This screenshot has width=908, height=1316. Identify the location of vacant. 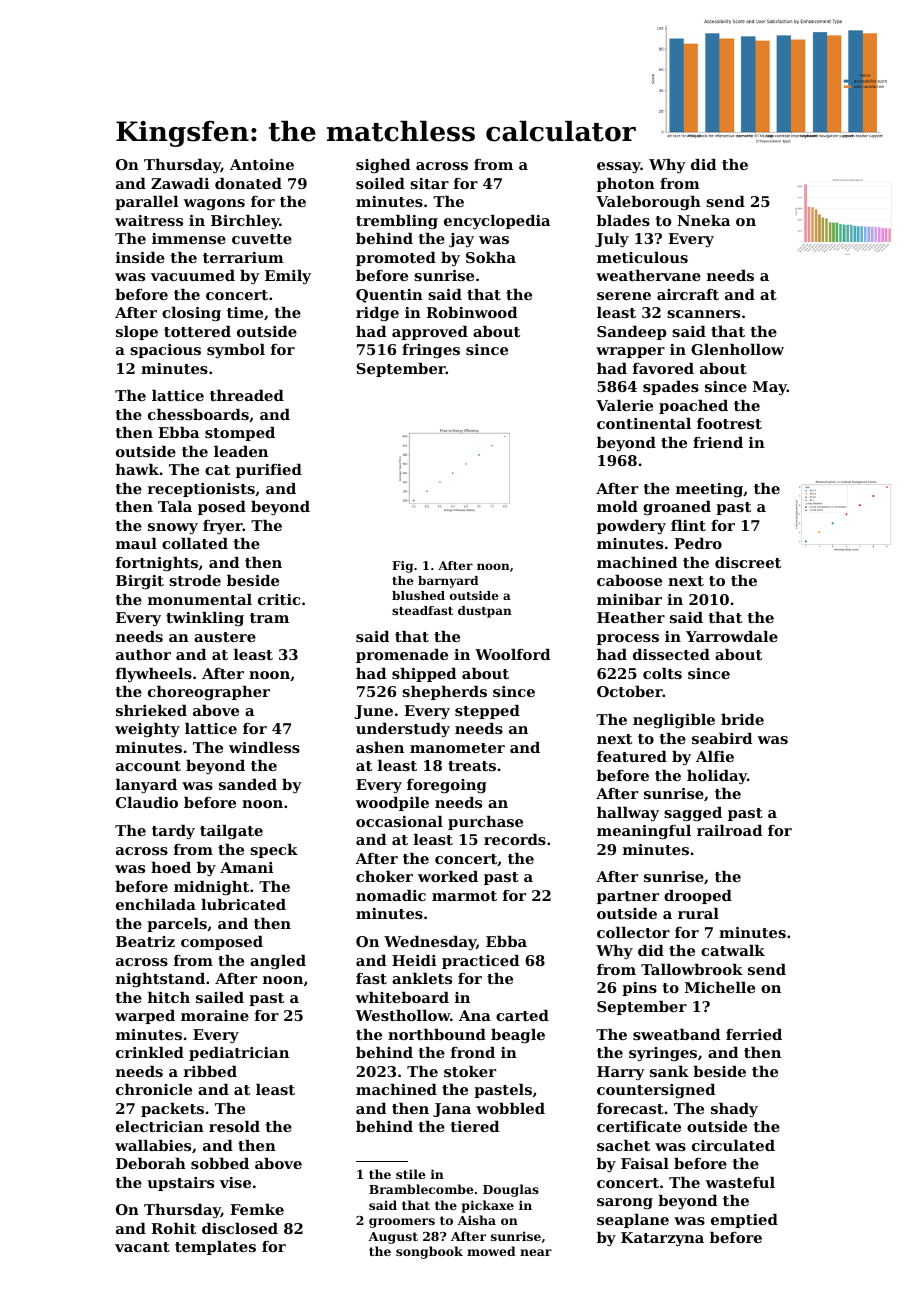
(142, 1247).
